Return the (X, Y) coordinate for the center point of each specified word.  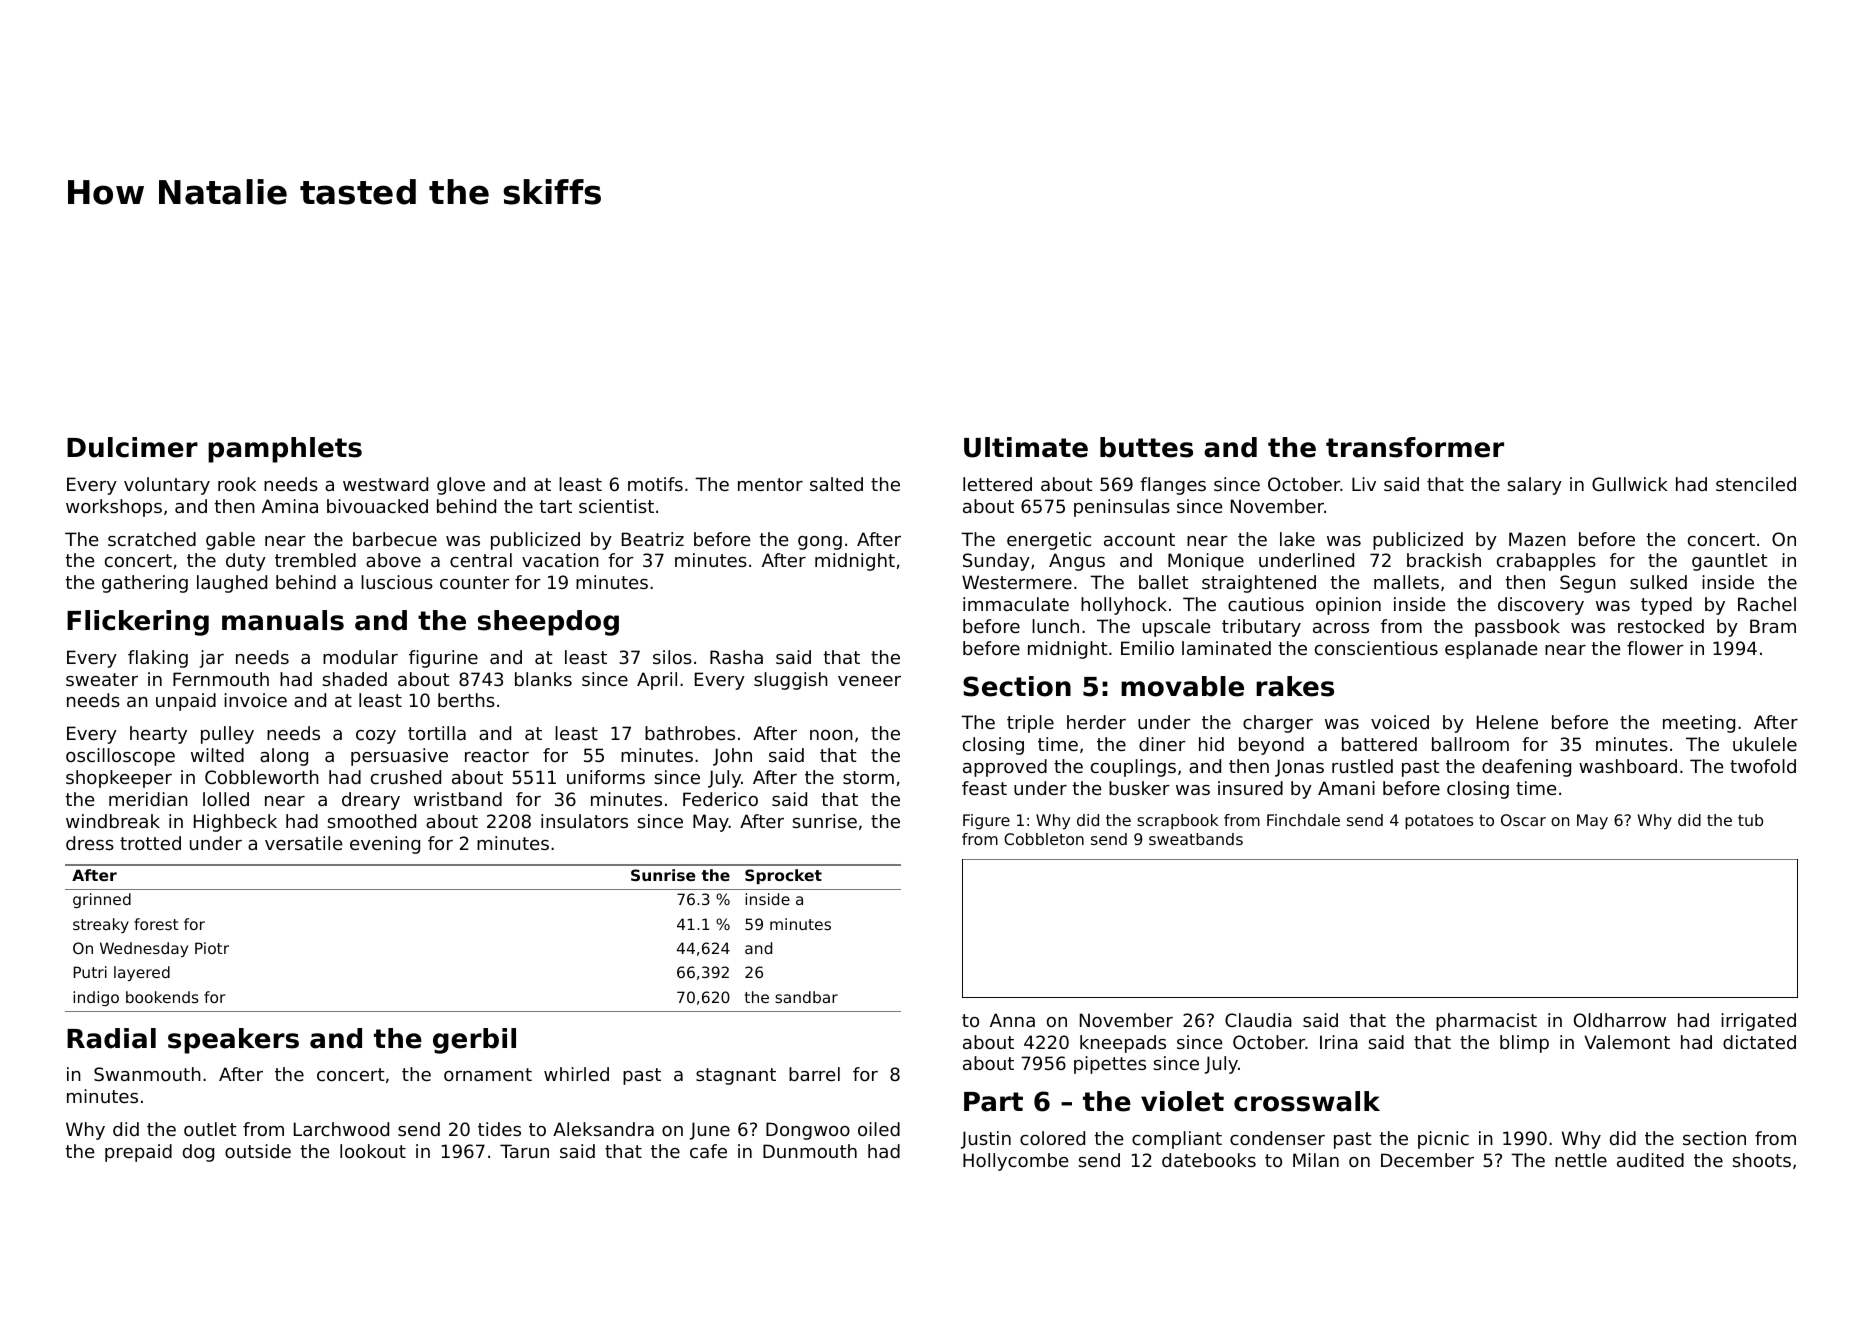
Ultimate (1026, 447)
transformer (1415, 447)
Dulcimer (132, 447)
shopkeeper (119, 779)
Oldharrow (1620, 1020)
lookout (373, 1151)
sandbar (806, 997)
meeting (1699, 724)
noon (831, 735)
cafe (708, 1151)
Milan (1316, 1160)
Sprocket (783, 876)
